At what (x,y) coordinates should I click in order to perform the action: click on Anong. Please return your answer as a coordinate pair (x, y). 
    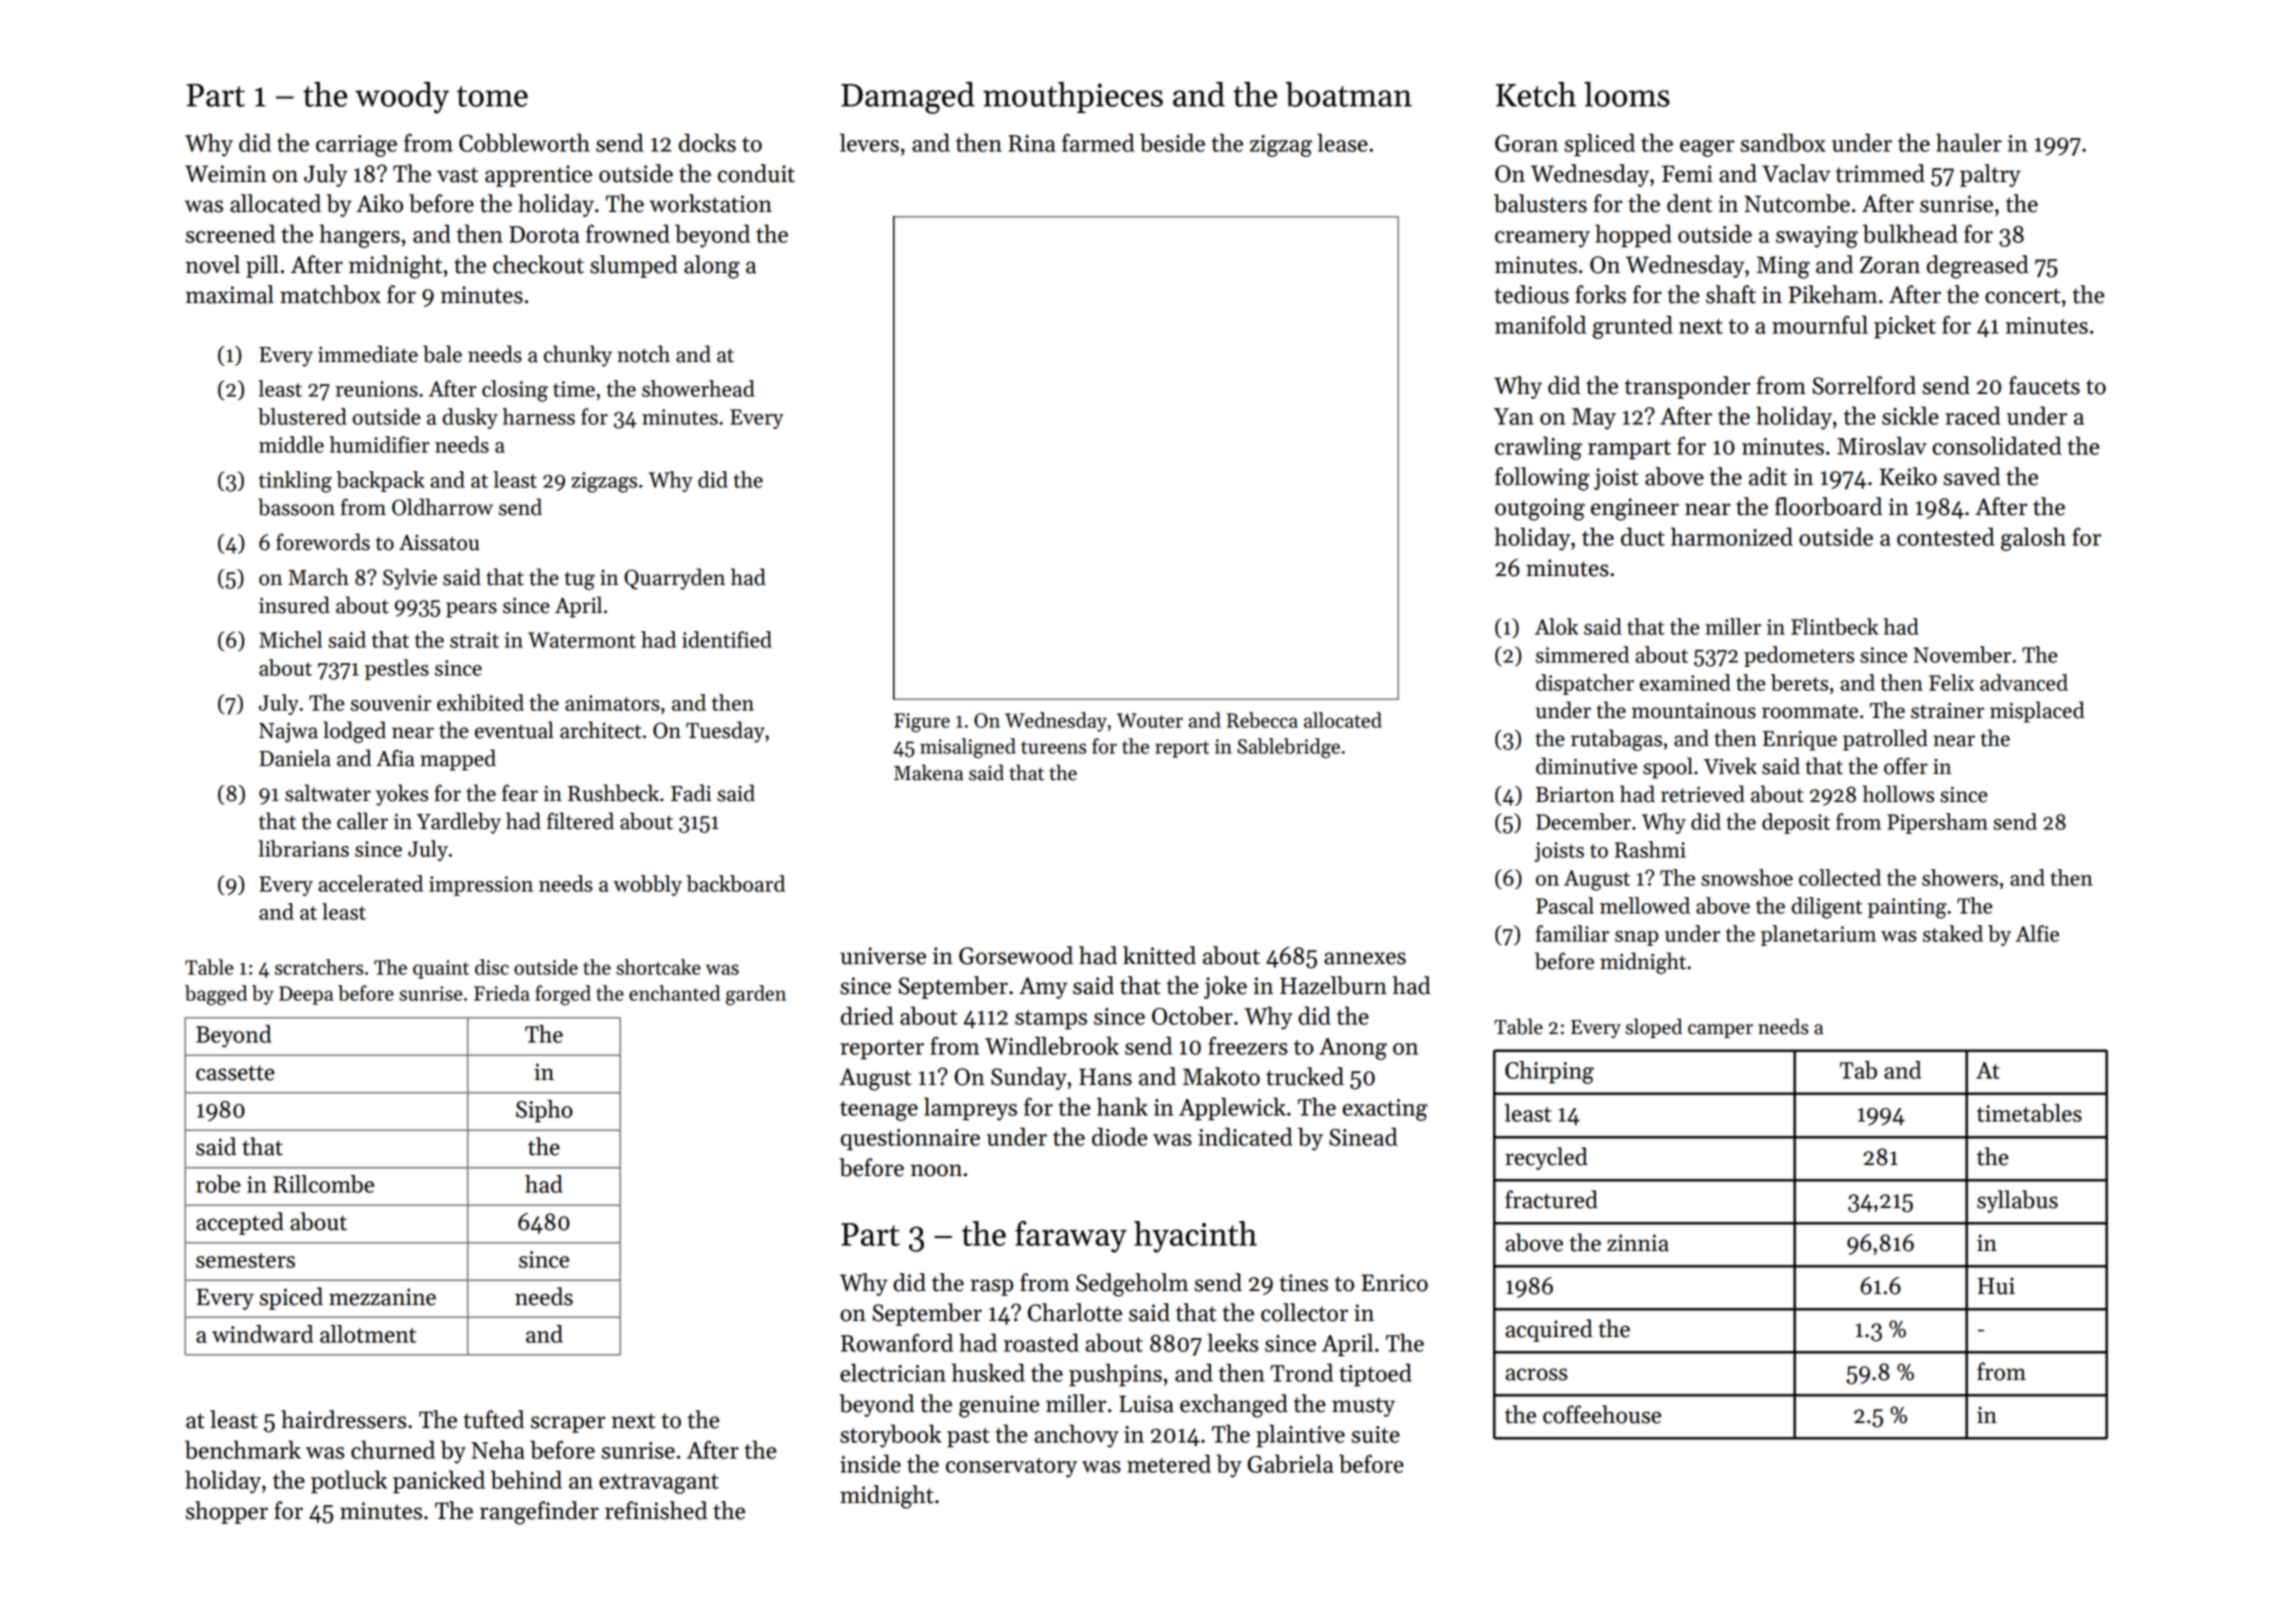
    Looking at the image, I should click on (1353, 1049).
